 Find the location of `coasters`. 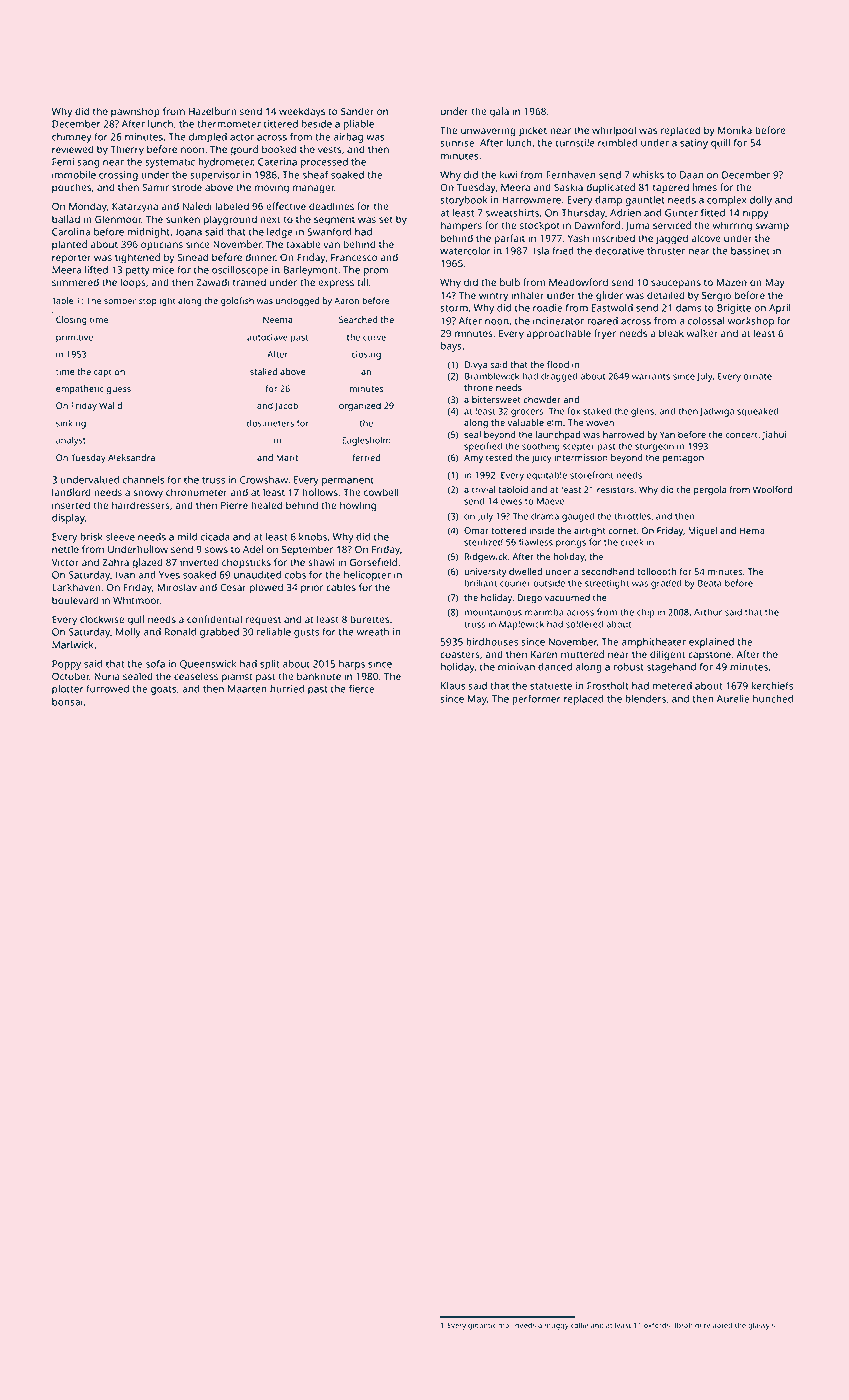

coasters is located at coordinates (460, 655).
